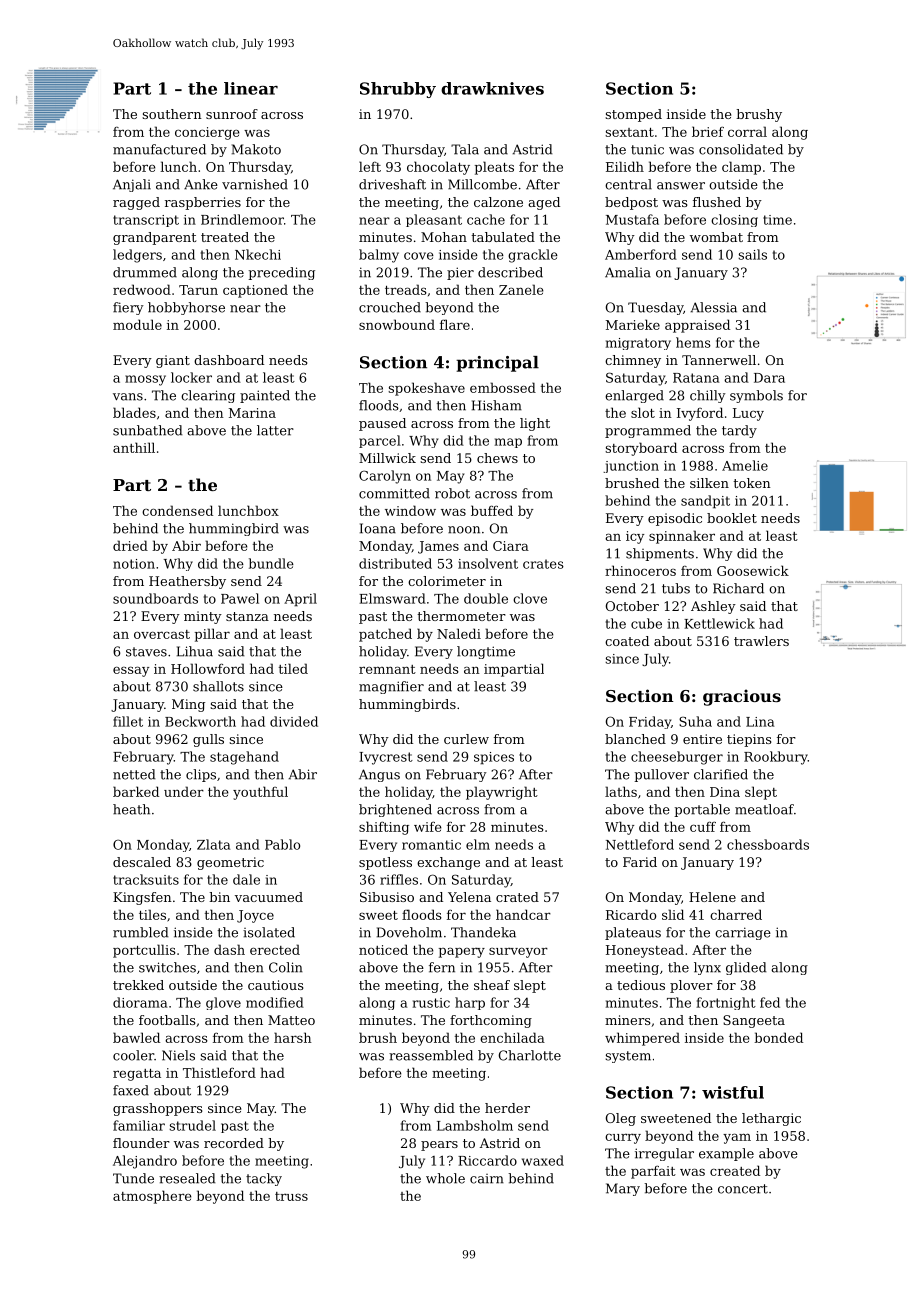  What do you see at coordinates (145, 272) in the screenshot?
I see `drummed` at bounding box center [145, 272].
